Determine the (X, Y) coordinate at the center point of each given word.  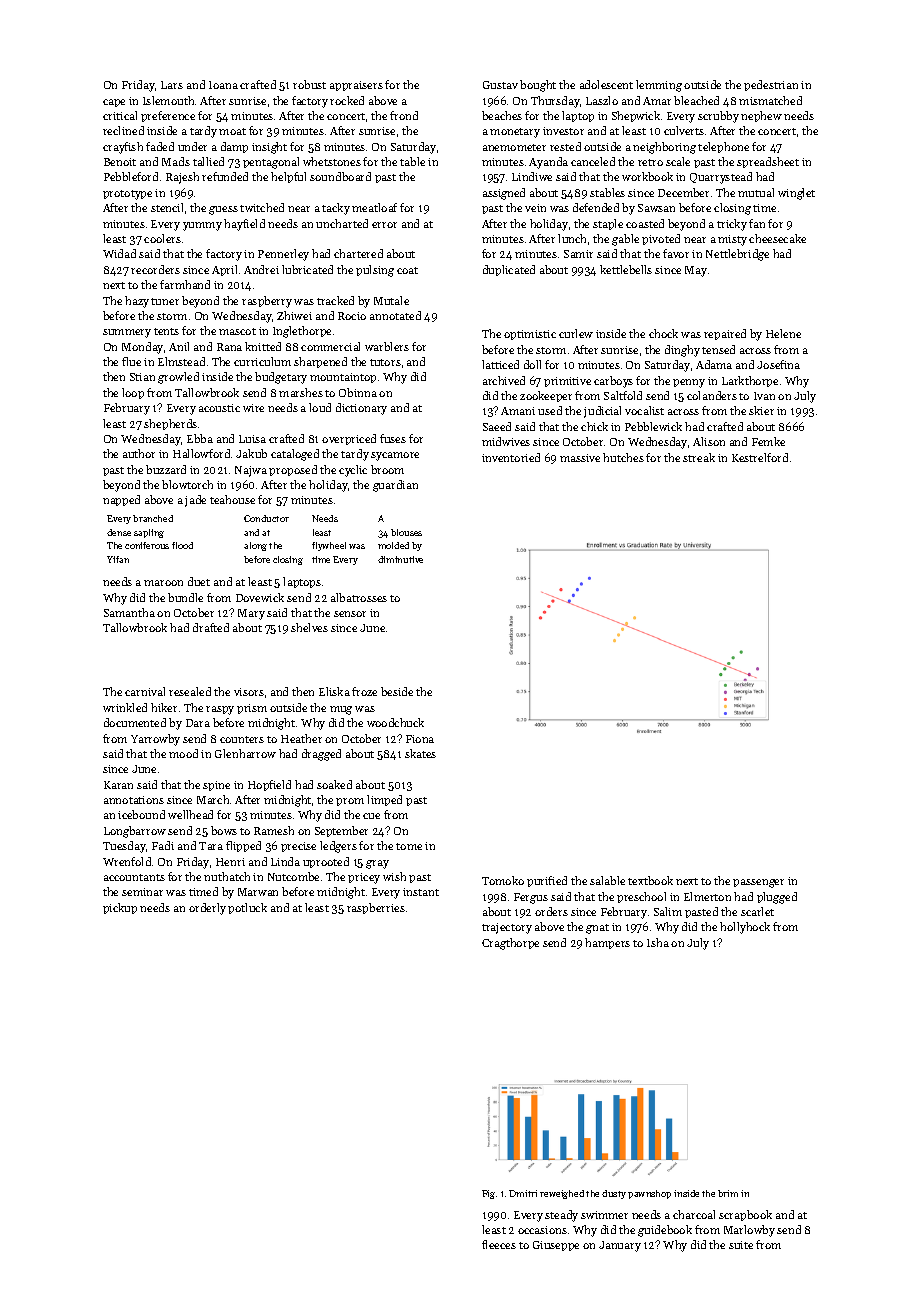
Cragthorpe (510, 944)
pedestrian (771, 85)
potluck (247, 908)
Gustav (500, 85)
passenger (758, 883)
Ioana (223, 85)
